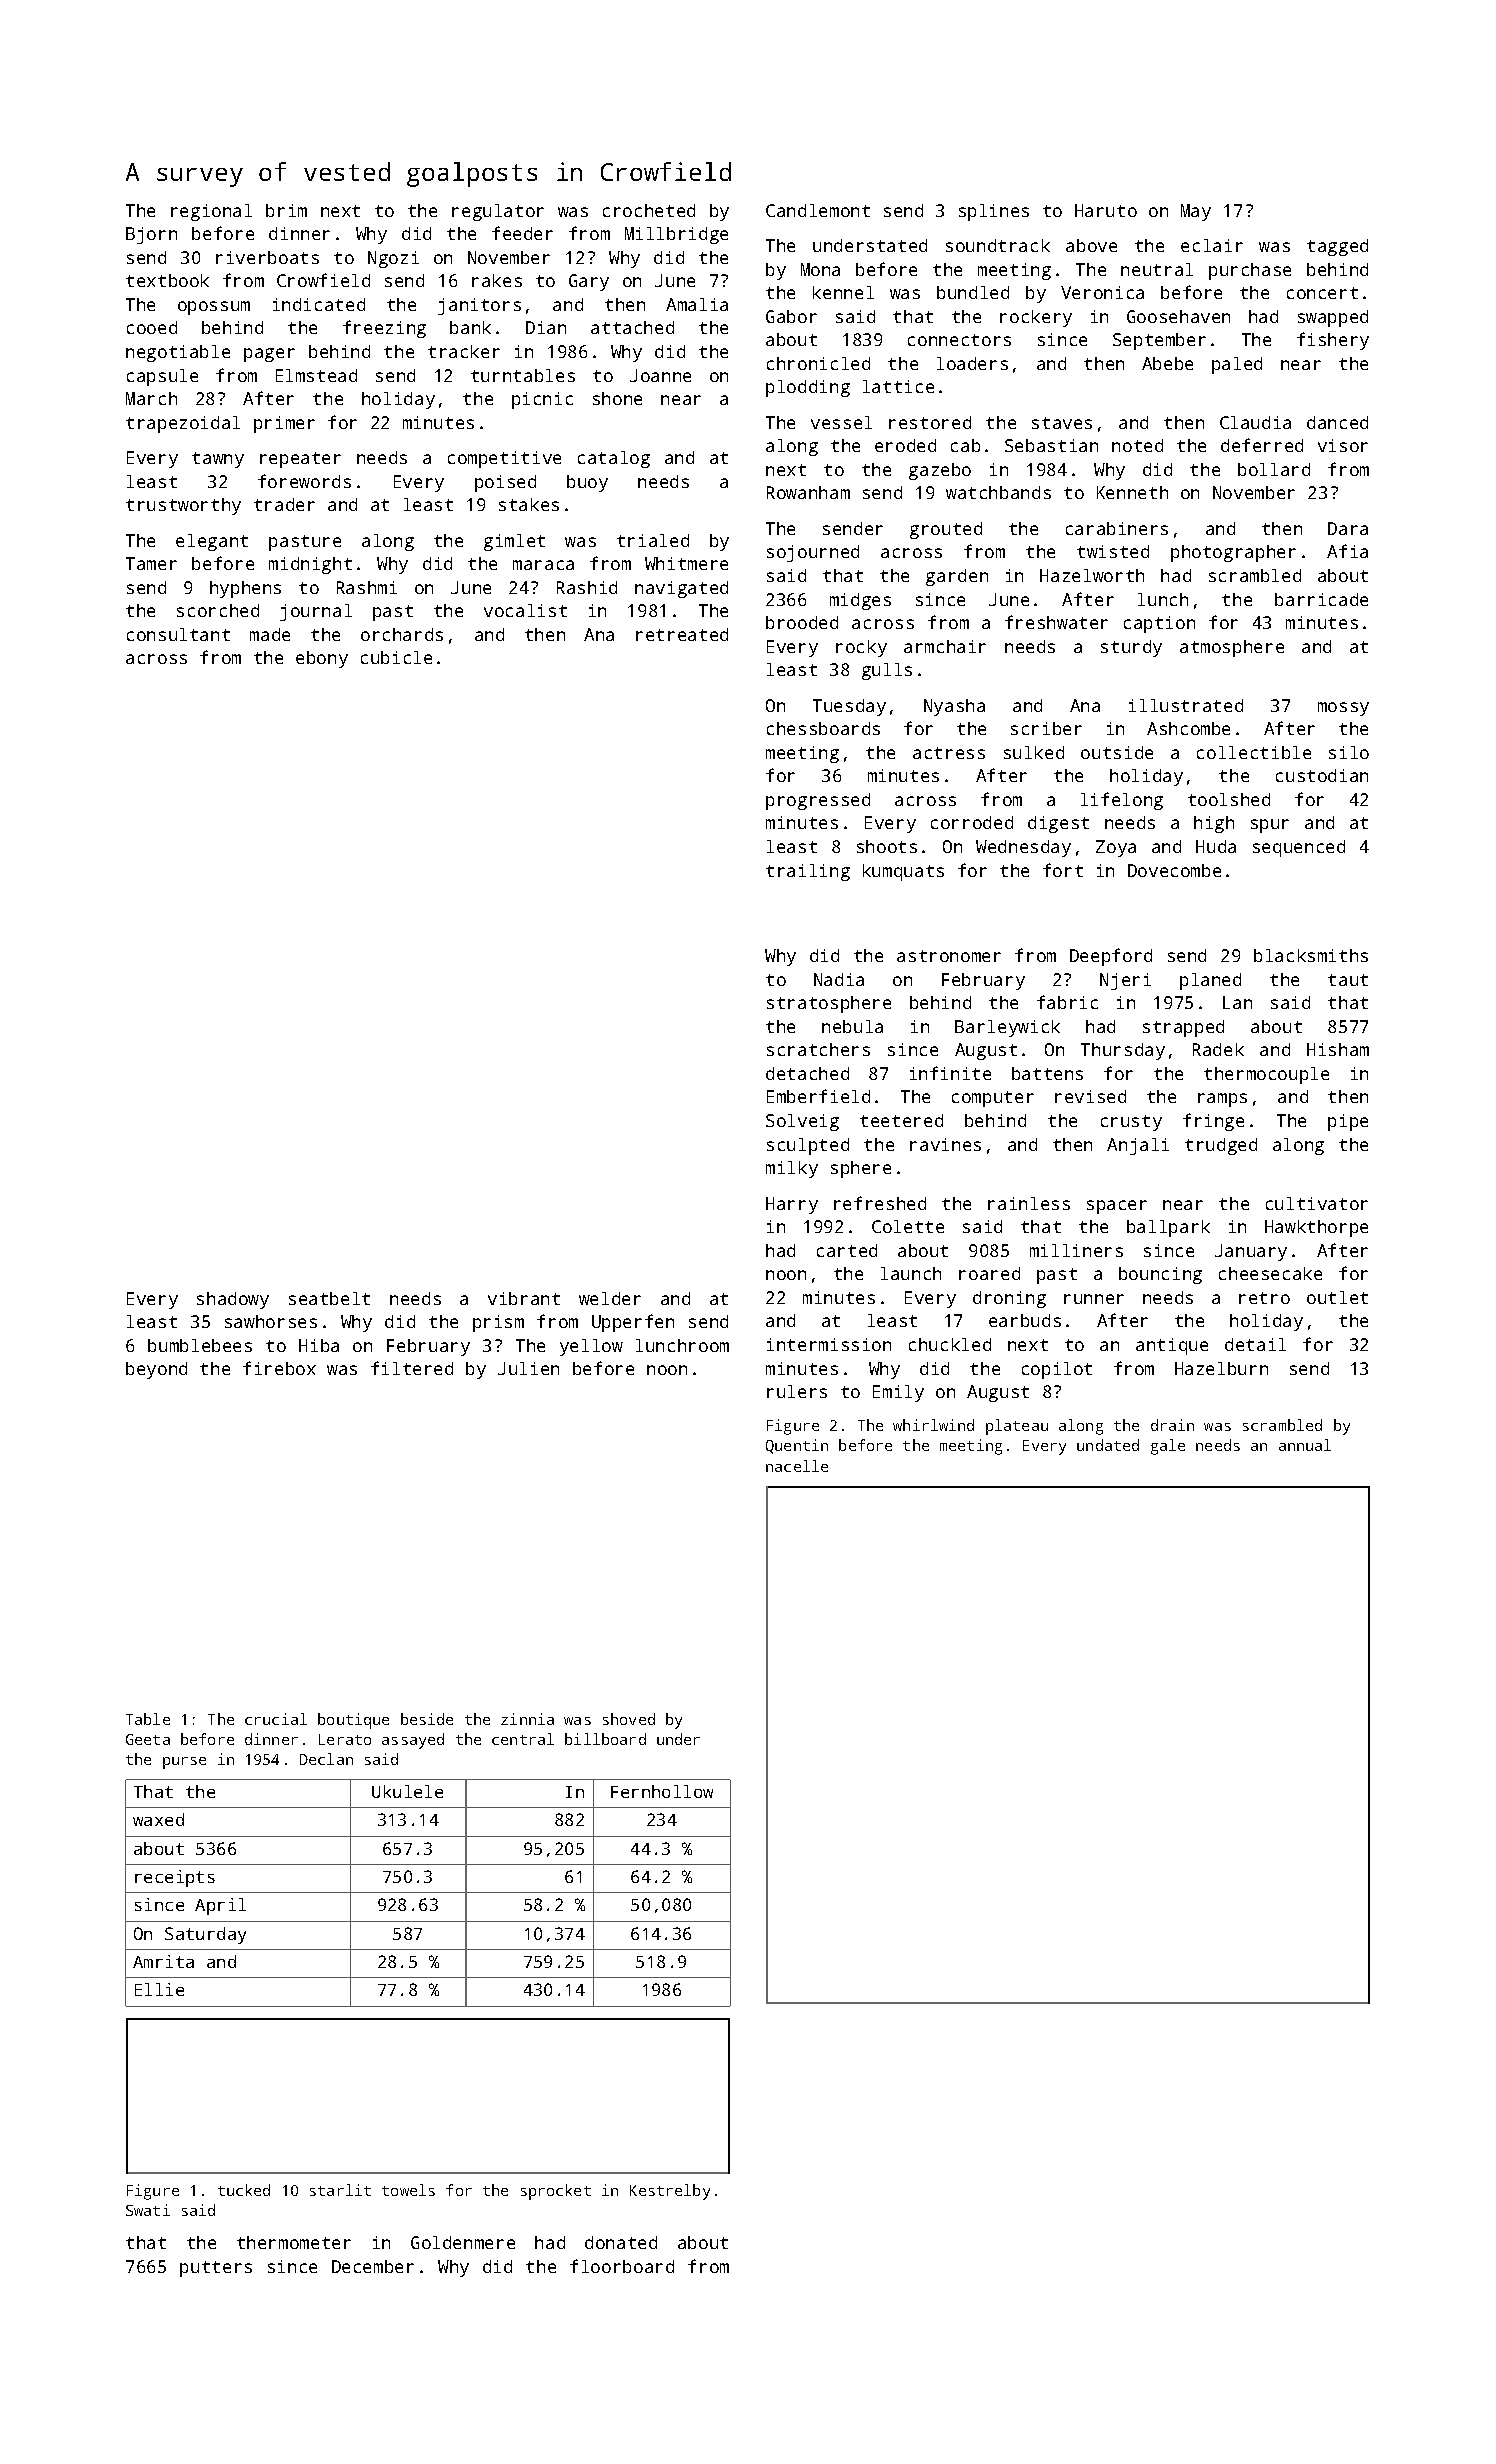 Image resolution: width=1496 pixels, height=2464 pixels. I want to click on Saturday, so click(205, 1935).
